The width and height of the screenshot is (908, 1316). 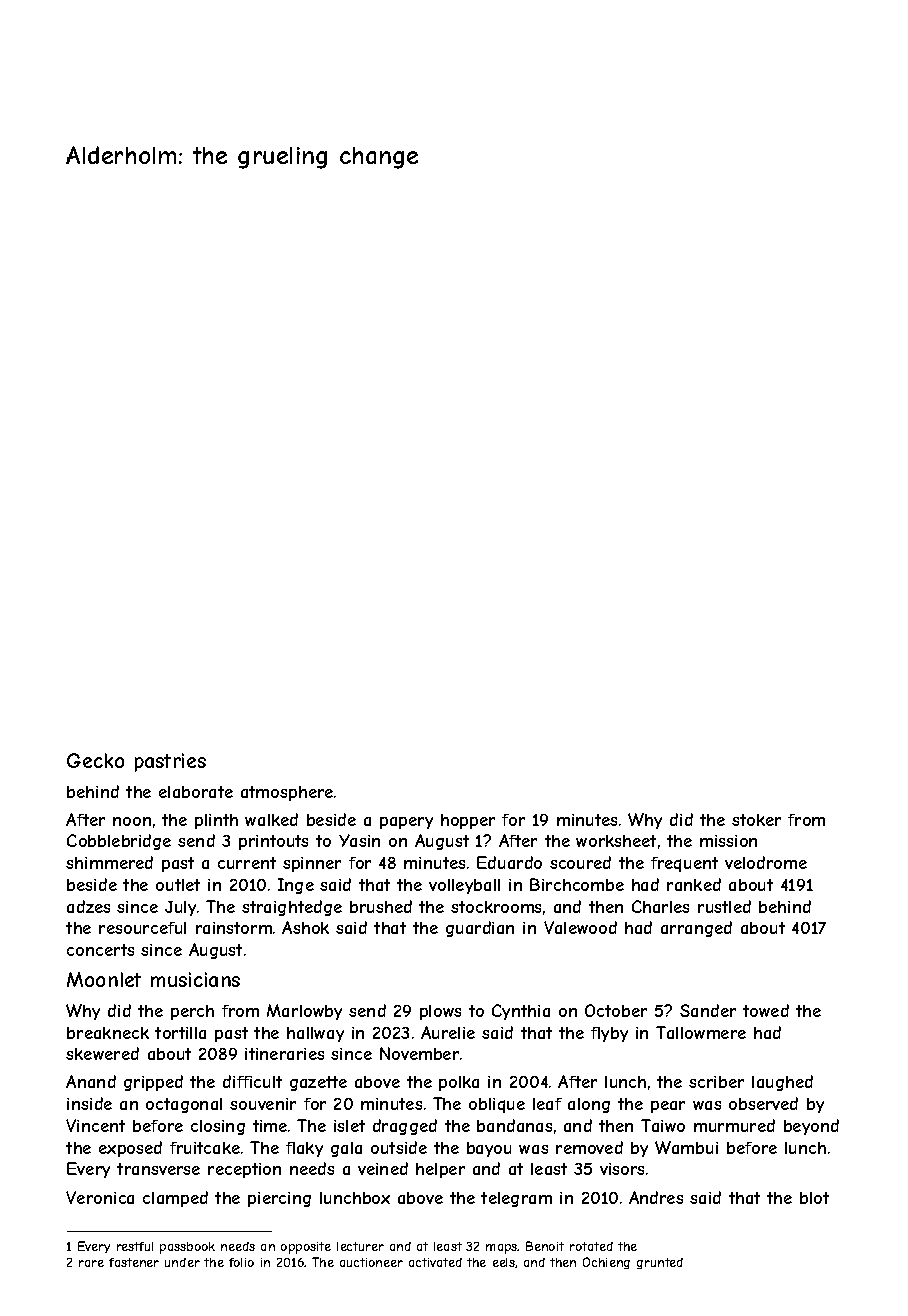 What do you see at coordinates (95, 760) in the screenshot?
I see `Gecko` at bounding box center [95, 760].
